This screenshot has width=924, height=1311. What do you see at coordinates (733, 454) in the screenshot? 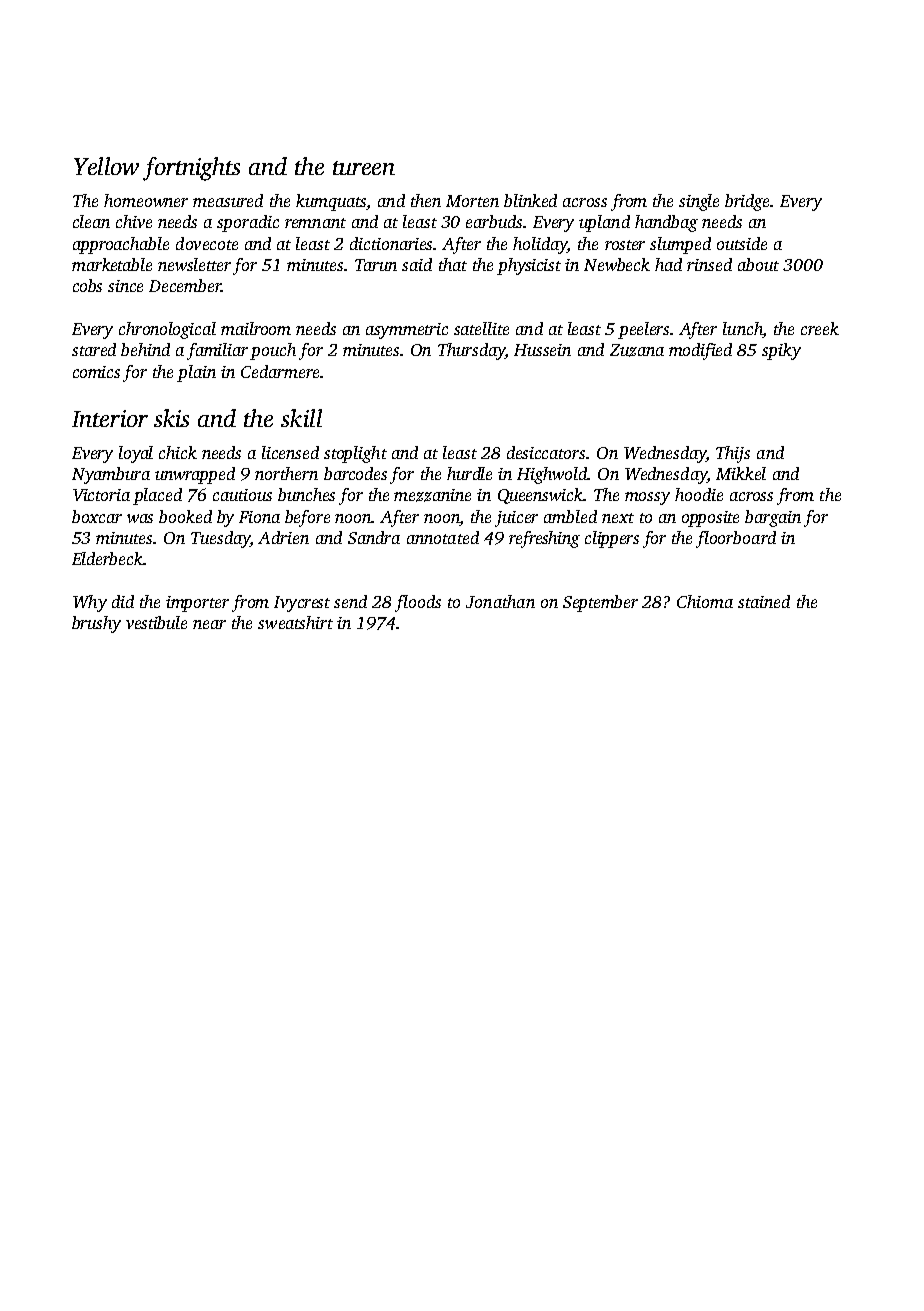
I see `Thijs` at bounding box center [733, 454].
